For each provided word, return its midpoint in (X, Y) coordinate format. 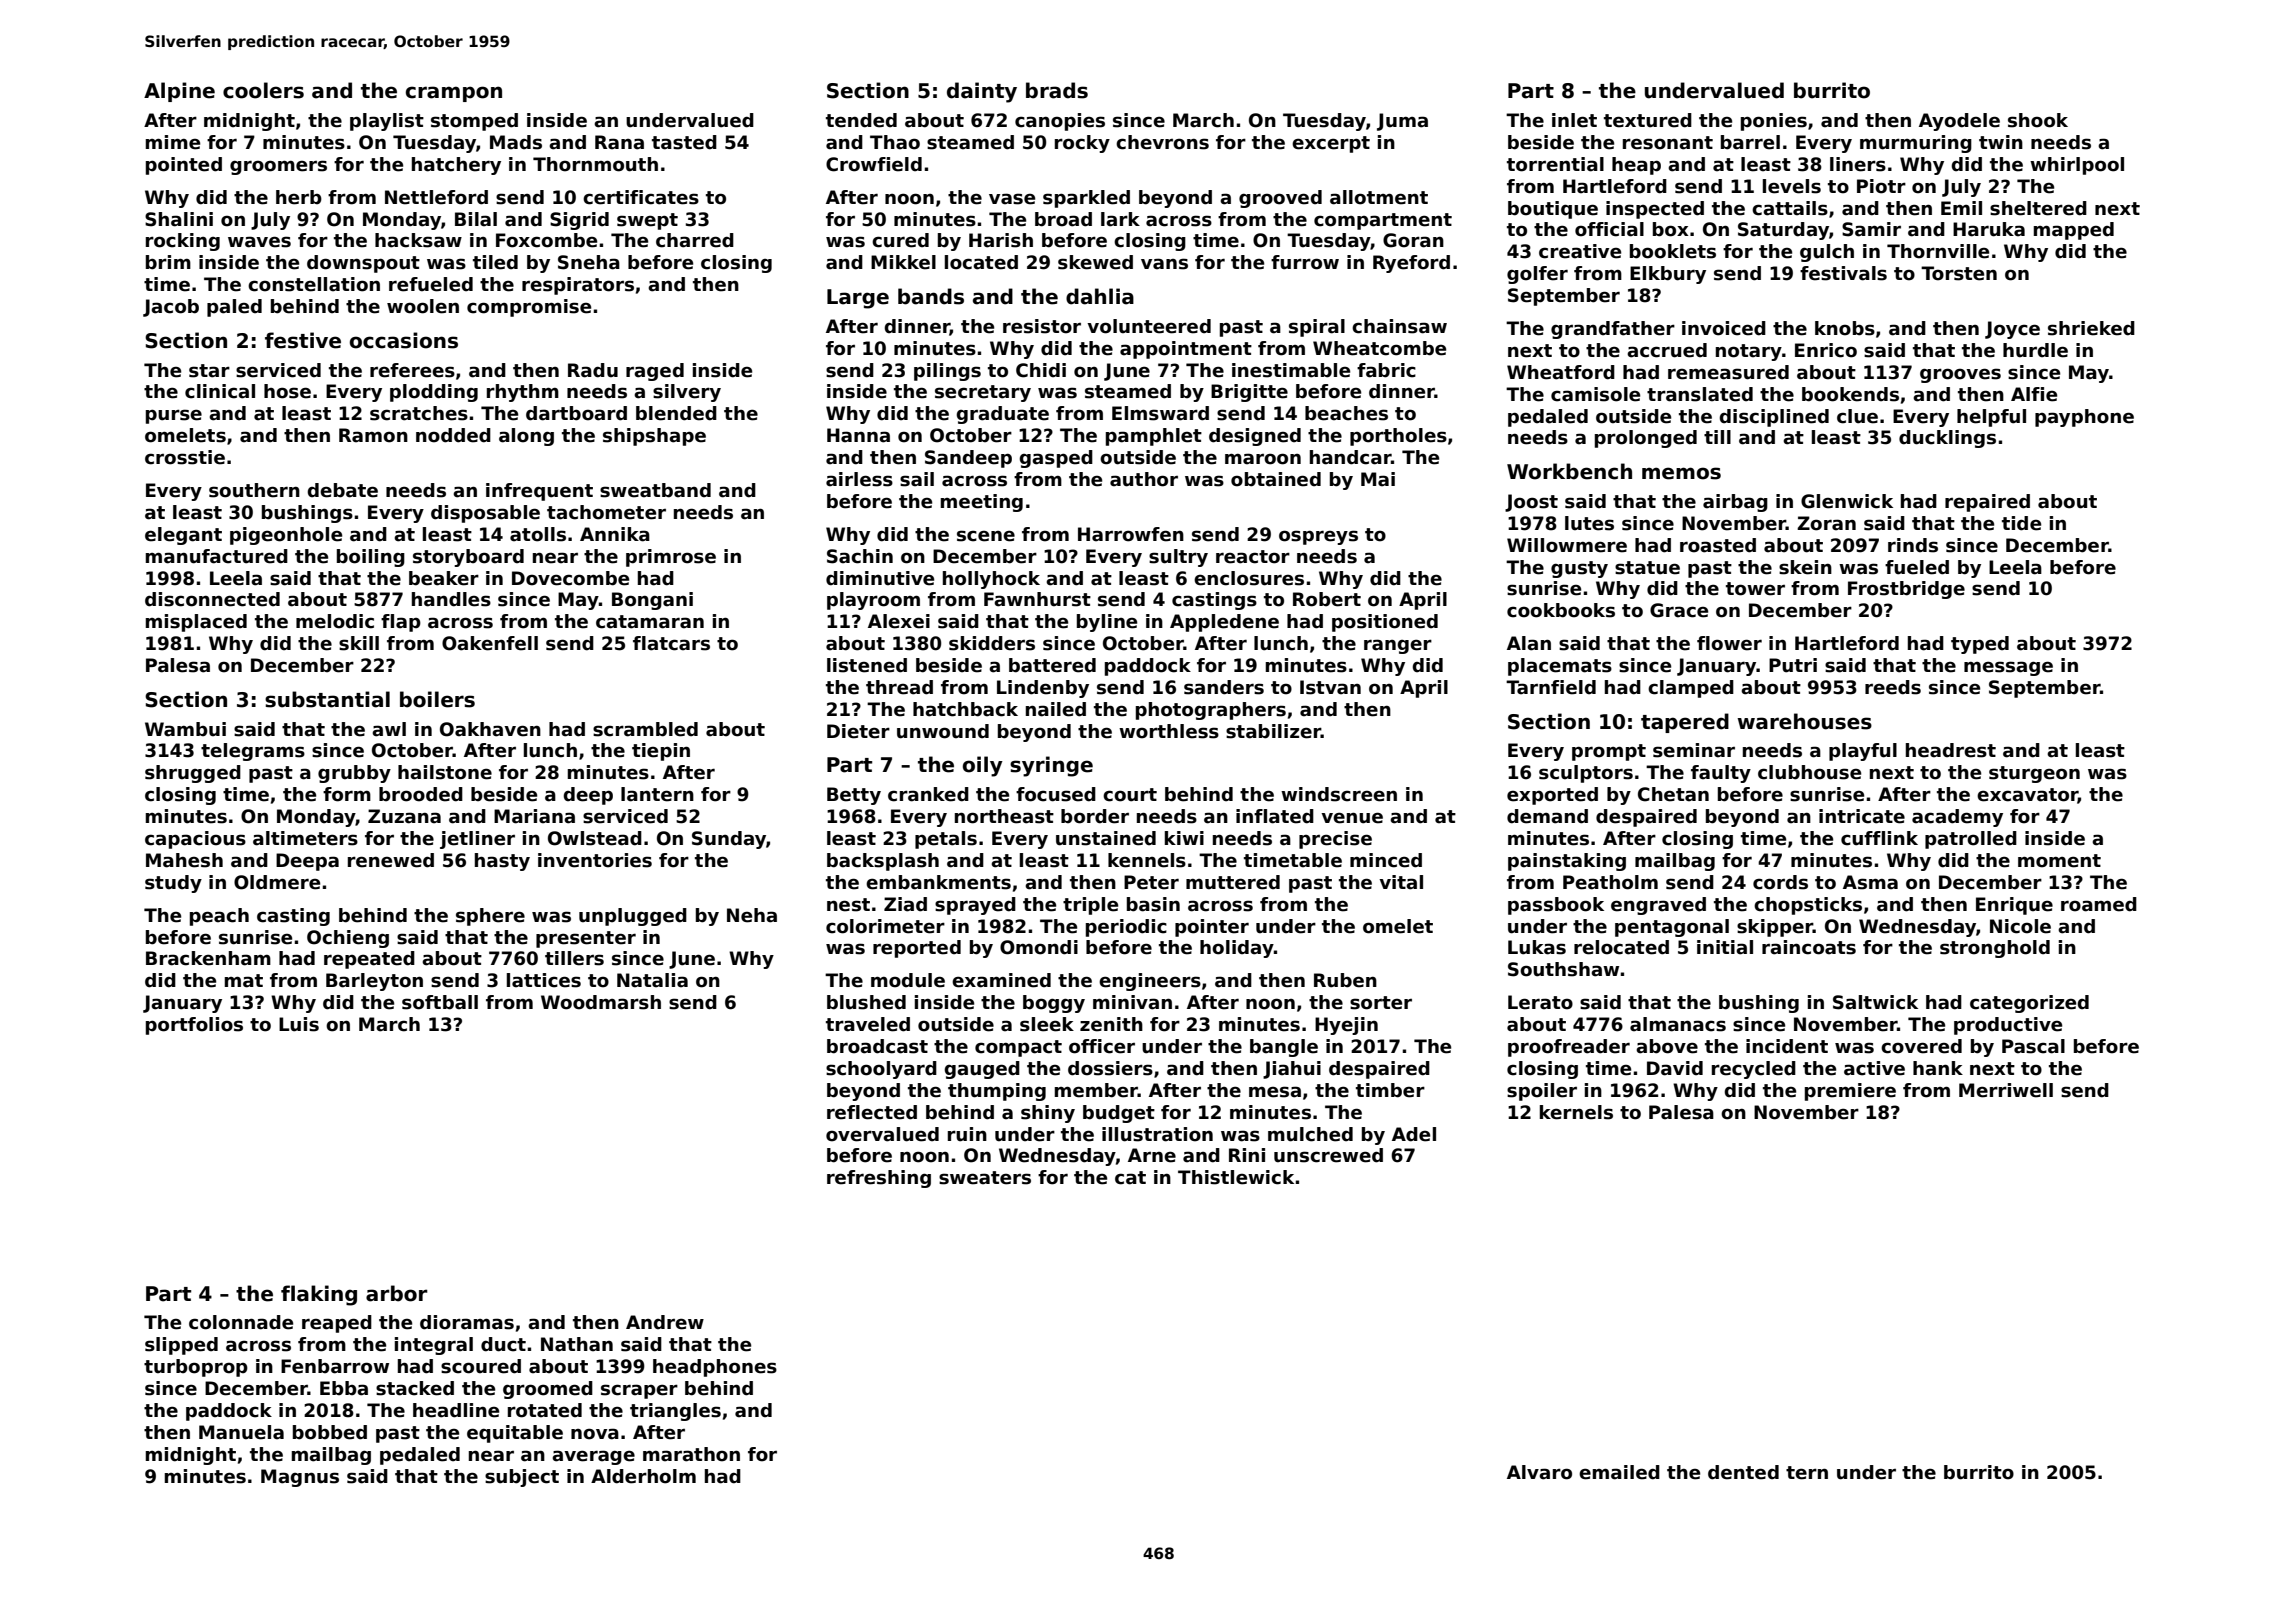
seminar (1694, 750)
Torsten (1959, 273)
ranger (1398, 646)
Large (858, 299)
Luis (299, 1024)
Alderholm (643, 1476)
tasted (684, 142)
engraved (1658, 906)
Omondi (1039, 947)
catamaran (650, 622)
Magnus (300, 1478)
